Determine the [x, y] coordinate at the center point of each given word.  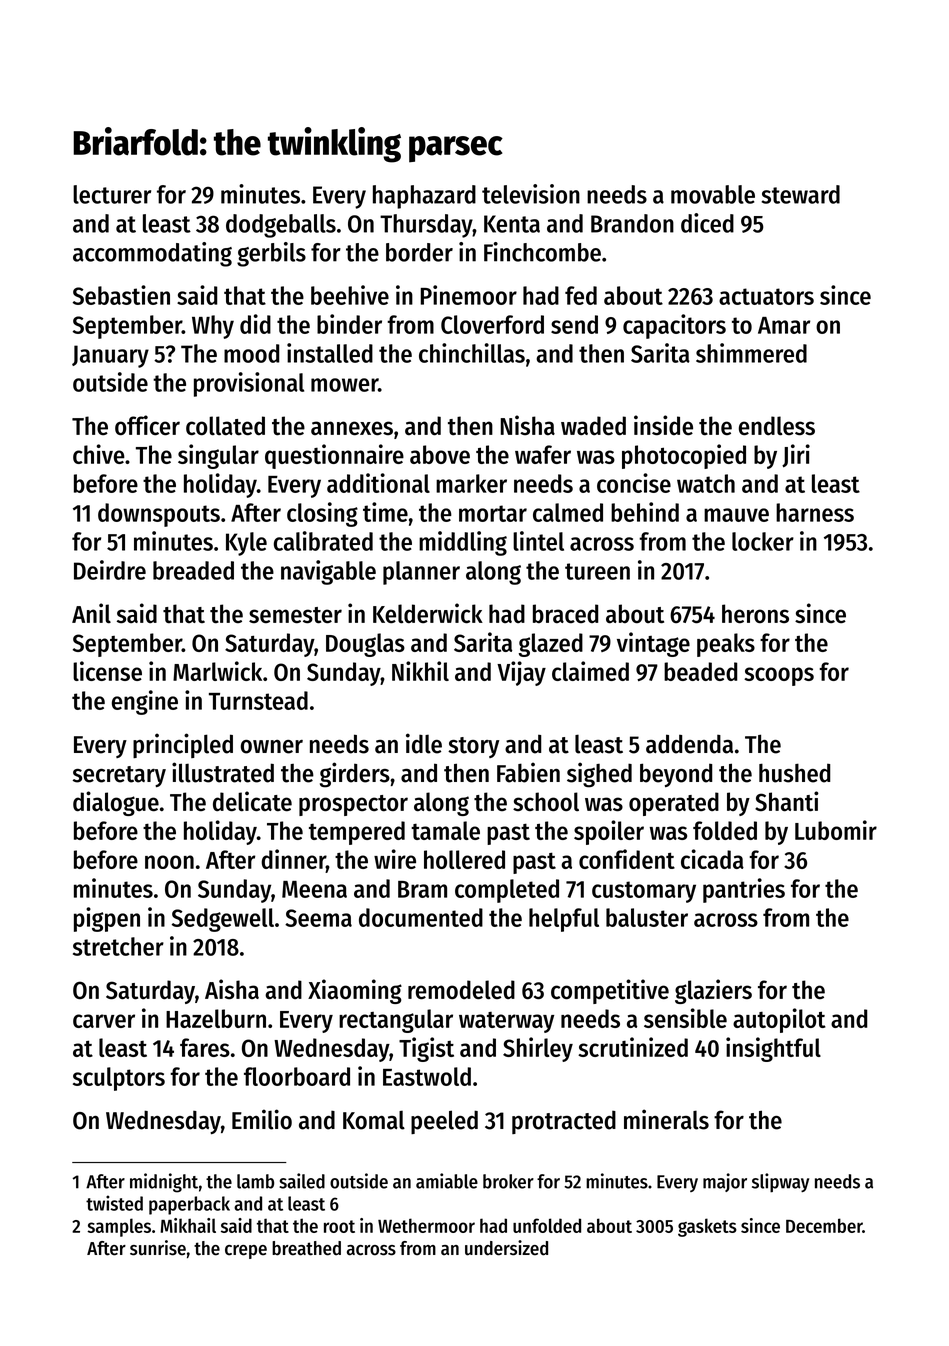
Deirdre [110, 570]
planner [421, 573]
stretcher [118, 946]
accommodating [152, 254]
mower [344, 385]
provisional [249, 384]
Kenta [512, 224]
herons [755, 614]
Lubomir [836, 830]
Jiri [796, 456]
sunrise [158, 1248]
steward [800, 194]
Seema [318, 918]
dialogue [116, 803]
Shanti [787, 801]
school [546, 802]
